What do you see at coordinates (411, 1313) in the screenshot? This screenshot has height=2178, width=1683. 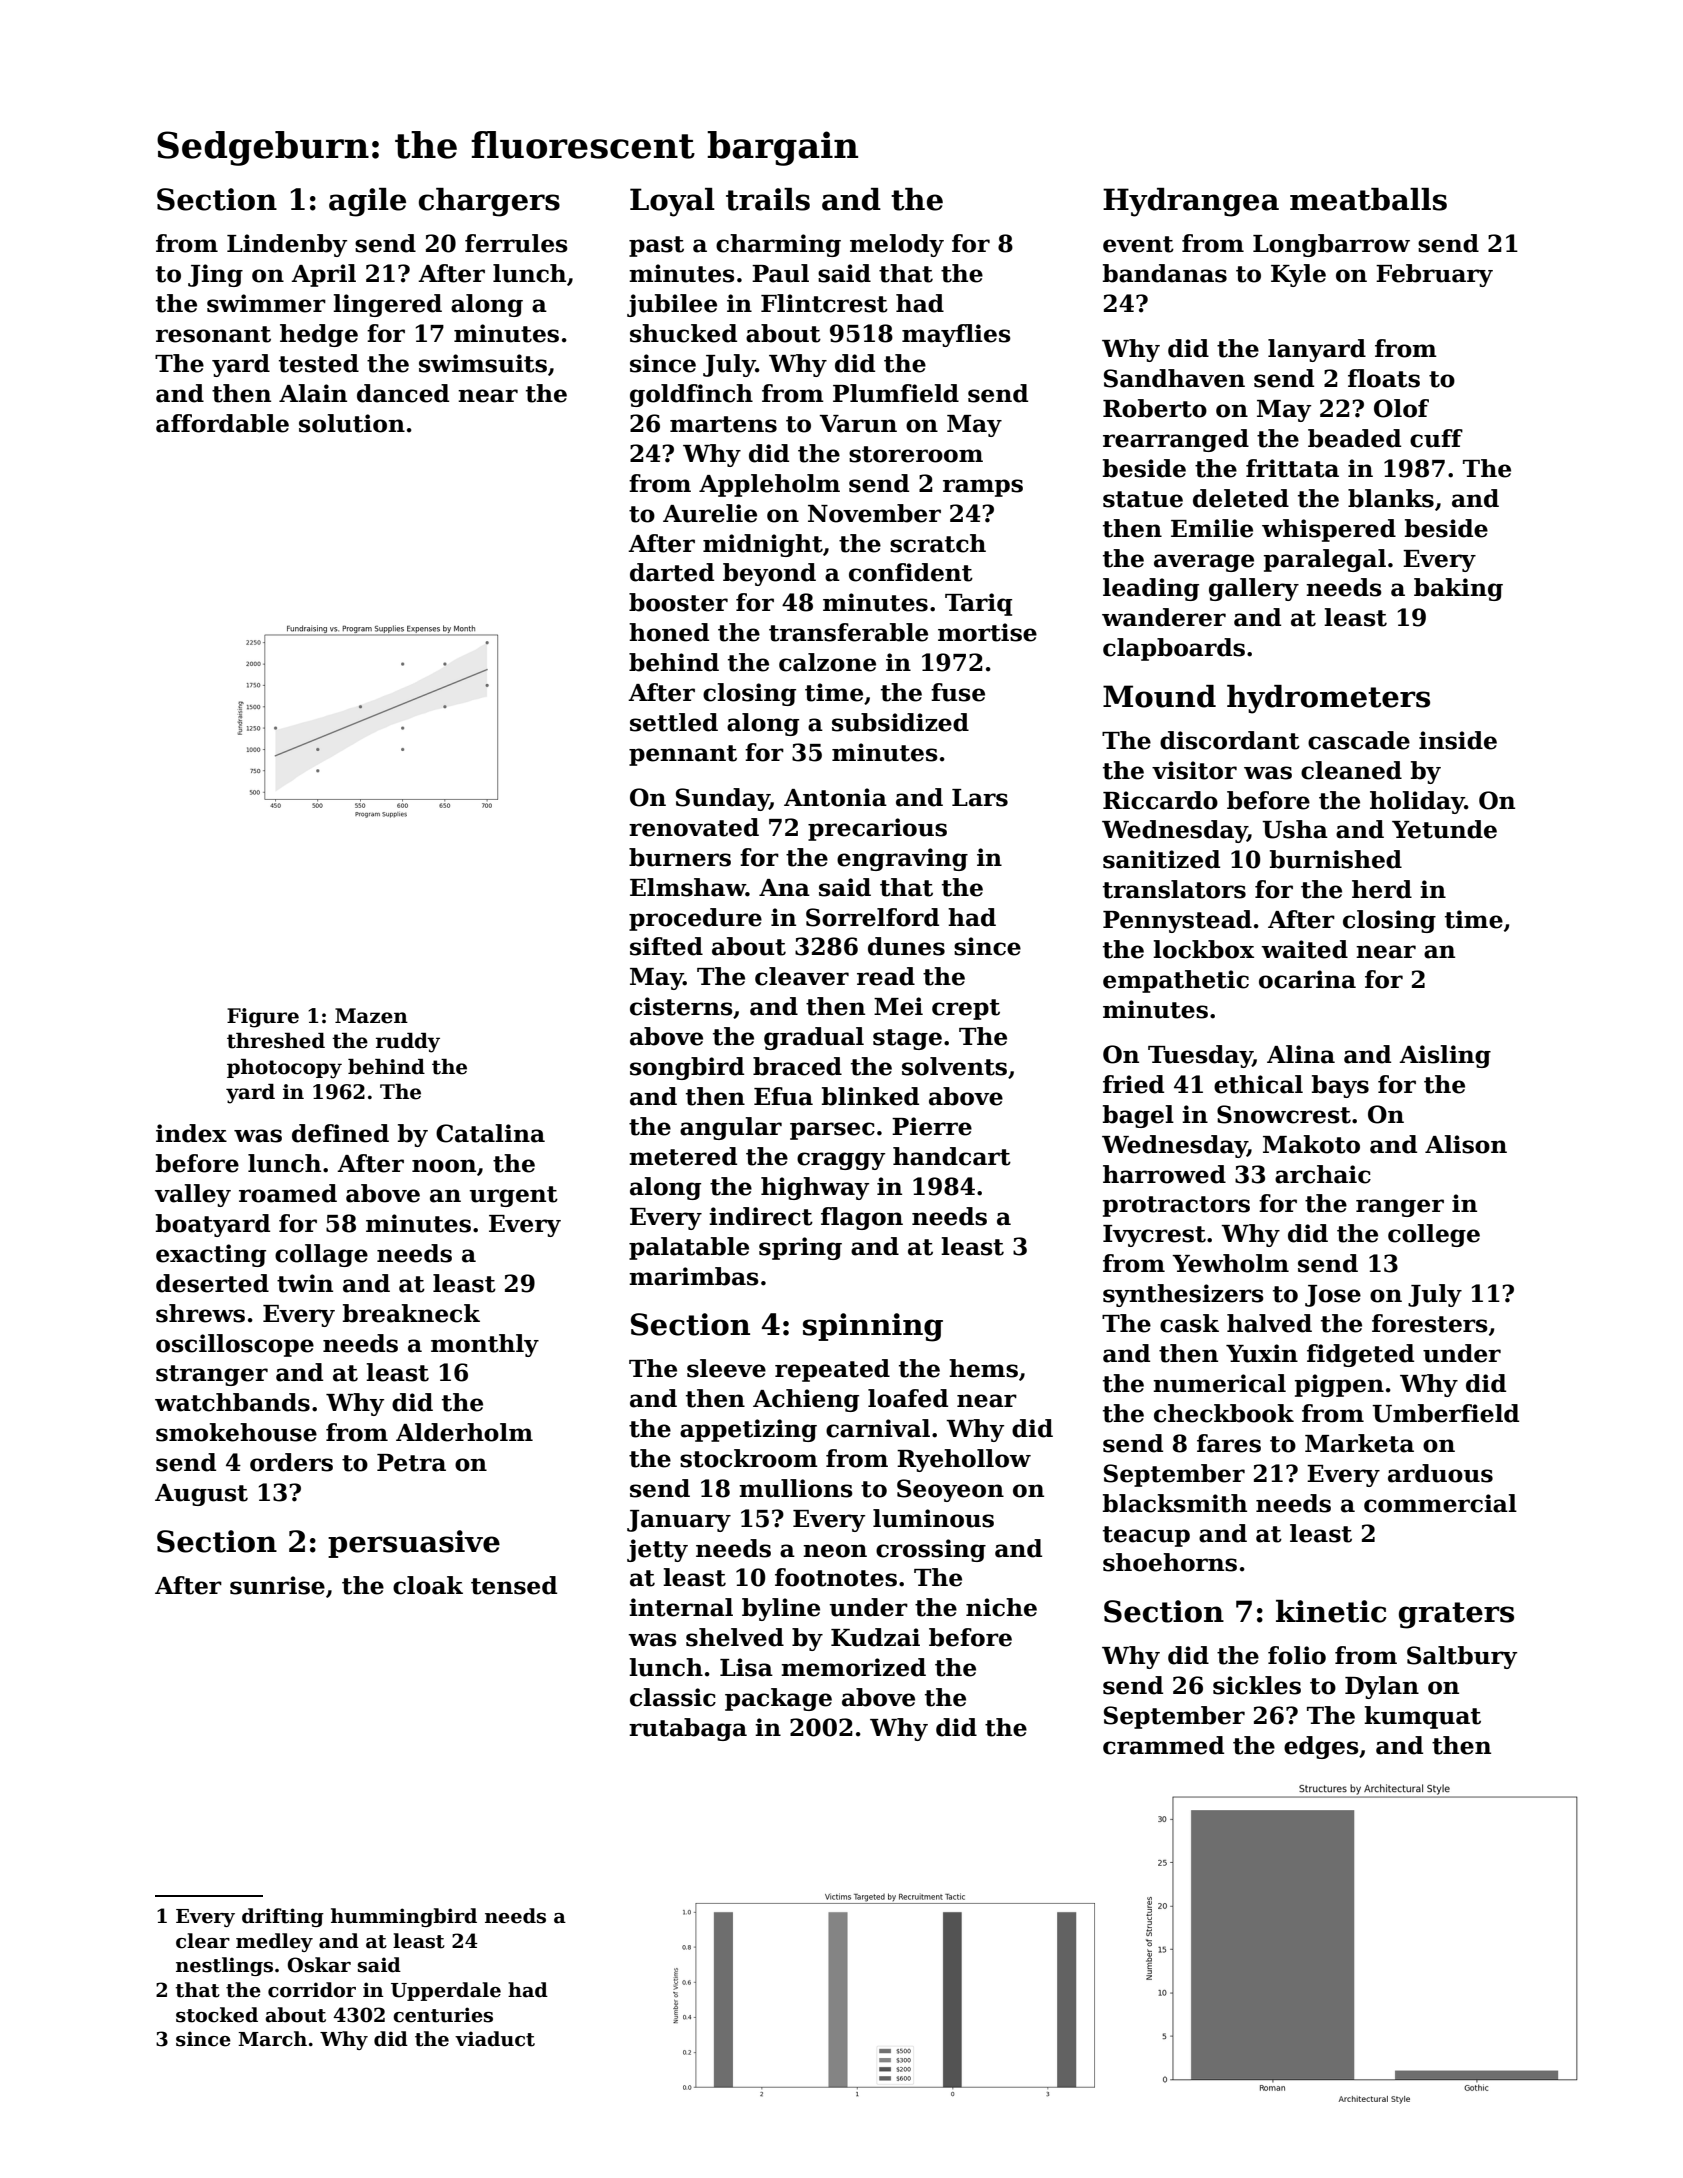 I see `breakneck` at bounding box center [411, 1313].
